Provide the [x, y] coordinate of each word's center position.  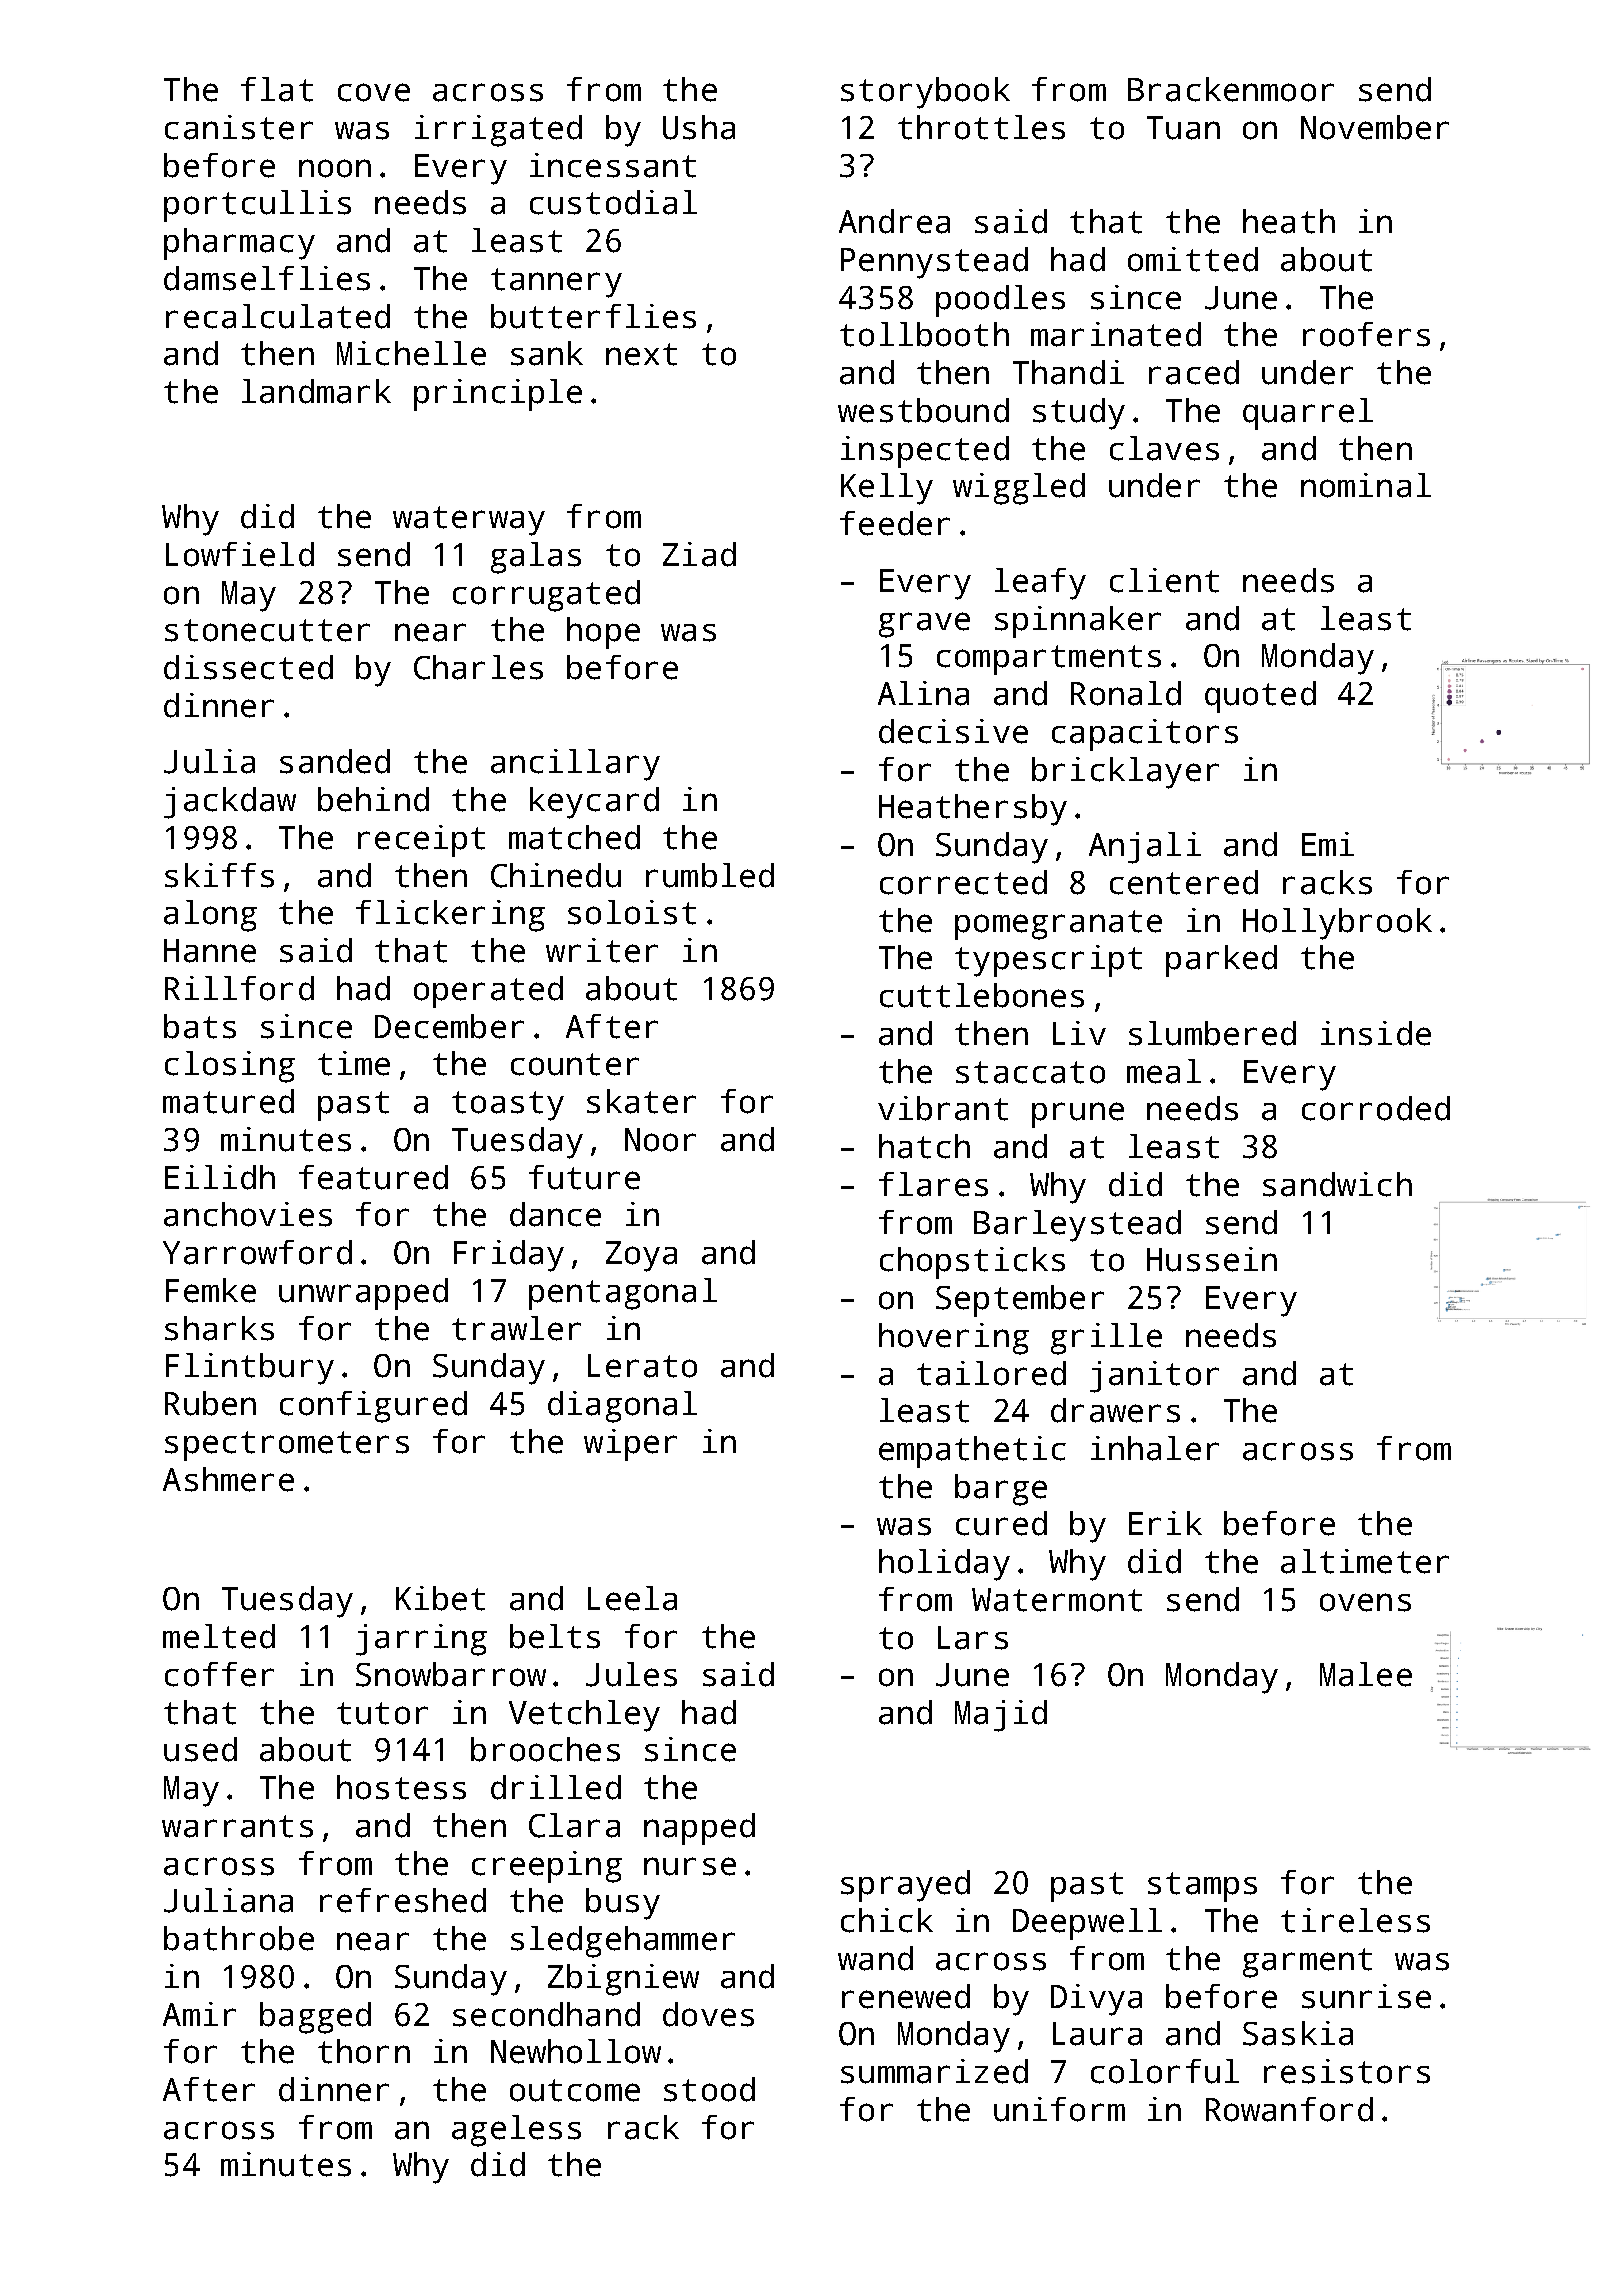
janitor [1154, 1377]
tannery [556, 283]
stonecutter [267, 630]
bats [200, 1026]
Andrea [894, 221]
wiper [630, 1445]
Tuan [1183, 128]
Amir [199, 2014]
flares [933, 1184]
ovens [1365, 1602]
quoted [1260, 697]
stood [709, 2089]
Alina [923, 693]
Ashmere [228, 1479]
